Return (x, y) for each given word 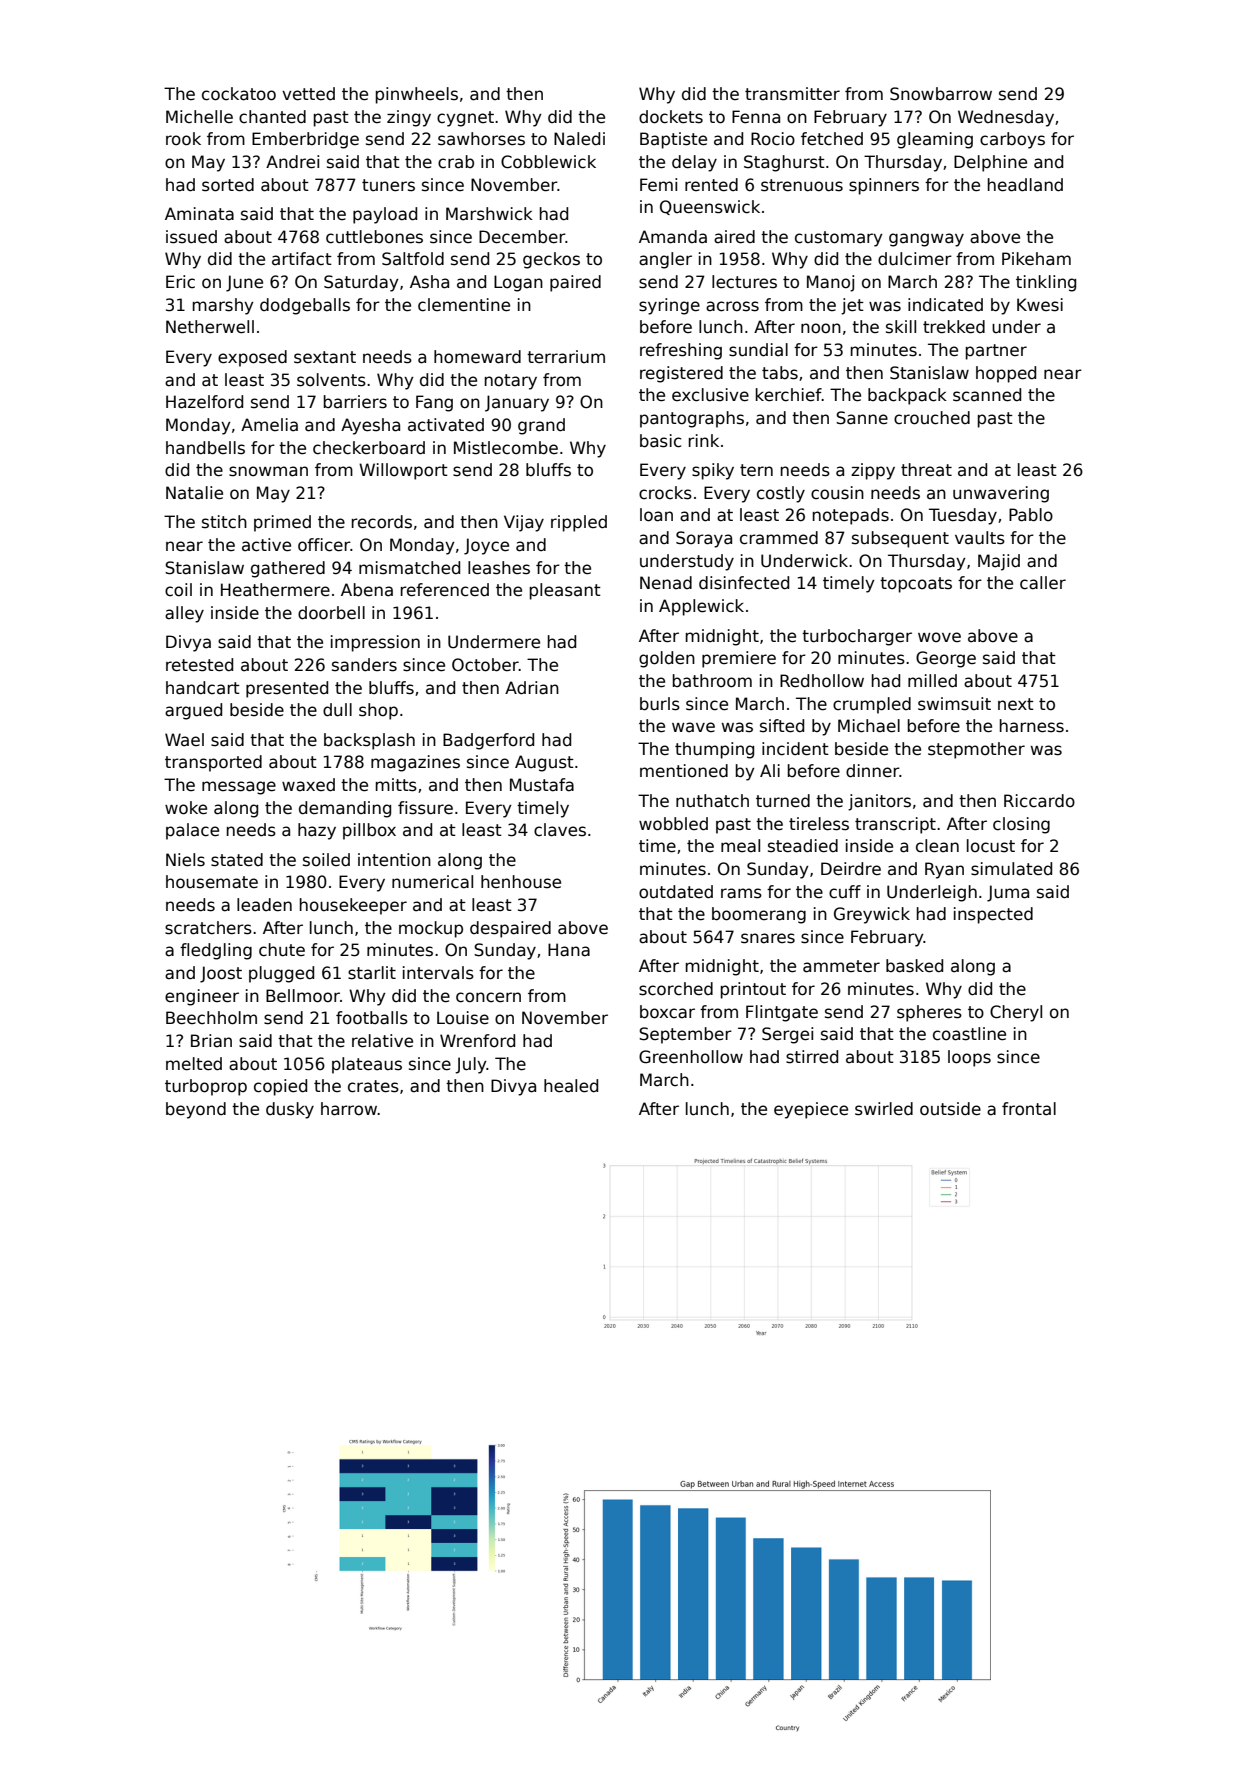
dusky (290, 1110)
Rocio (773, 139)
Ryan (944, 870)
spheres (929, 1013)
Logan (518, 283)
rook (183, 139)
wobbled (673, 824)
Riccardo (1039, 801)
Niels (185, 860)
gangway (926, 240)
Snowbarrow (941, 94)
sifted (782, 726)
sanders (364, 665)
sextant (325, 357)
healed (571, 1086)
